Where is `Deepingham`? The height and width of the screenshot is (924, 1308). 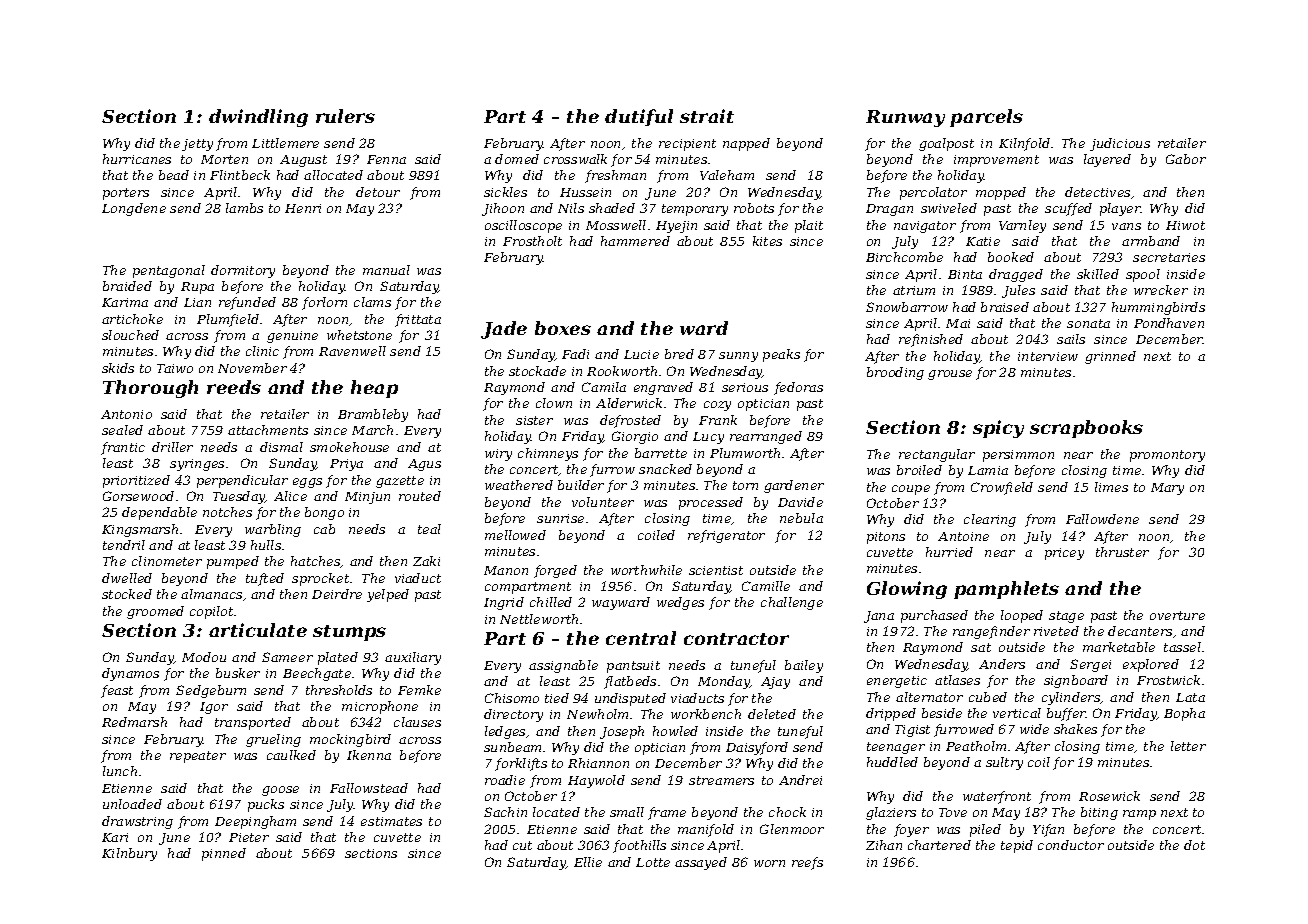
Deepingham is located at coordinates (255, 822).
